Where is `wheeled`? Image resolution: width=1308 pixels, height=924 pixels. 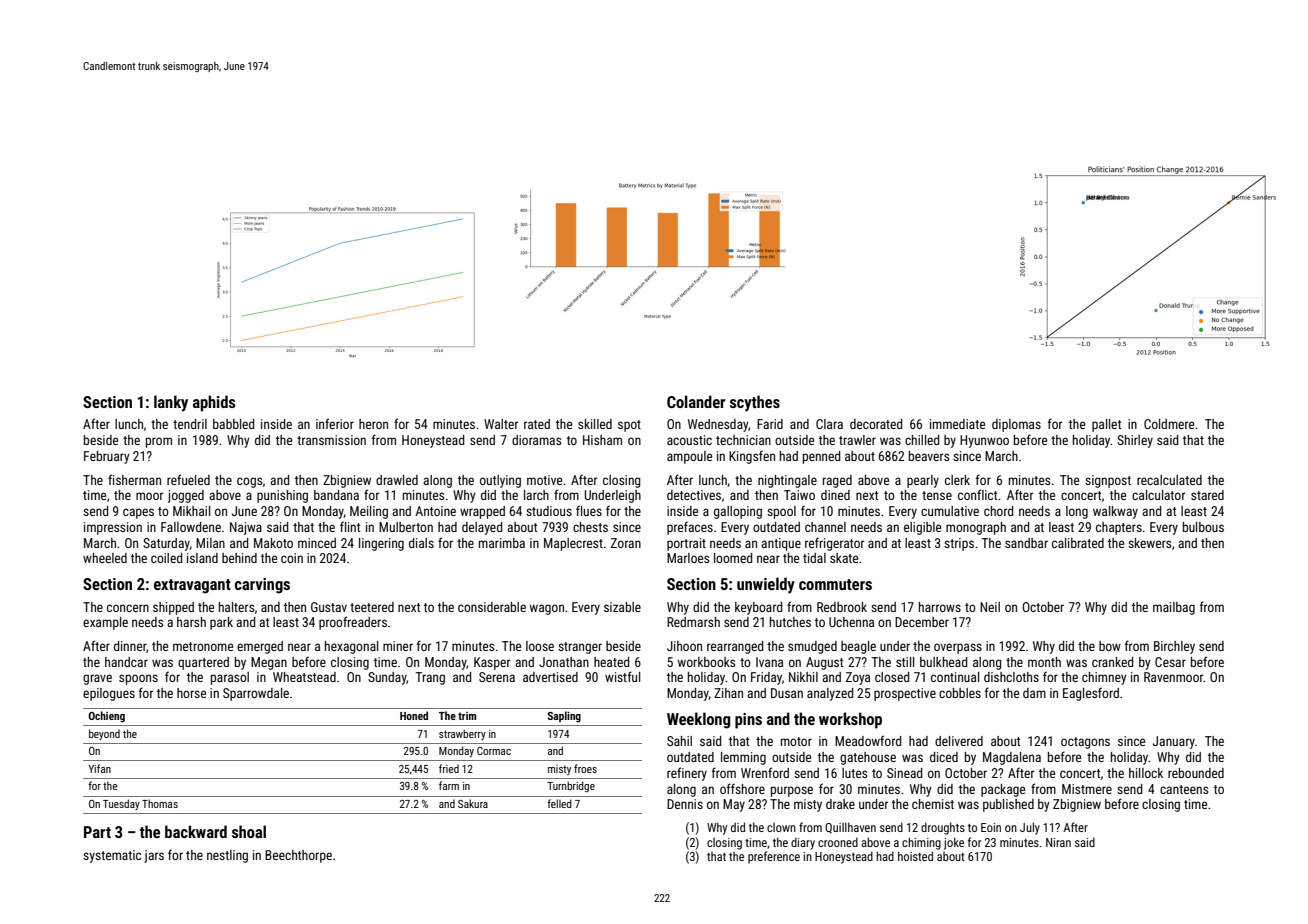
wheeled is located at coordinates (105, 558).
